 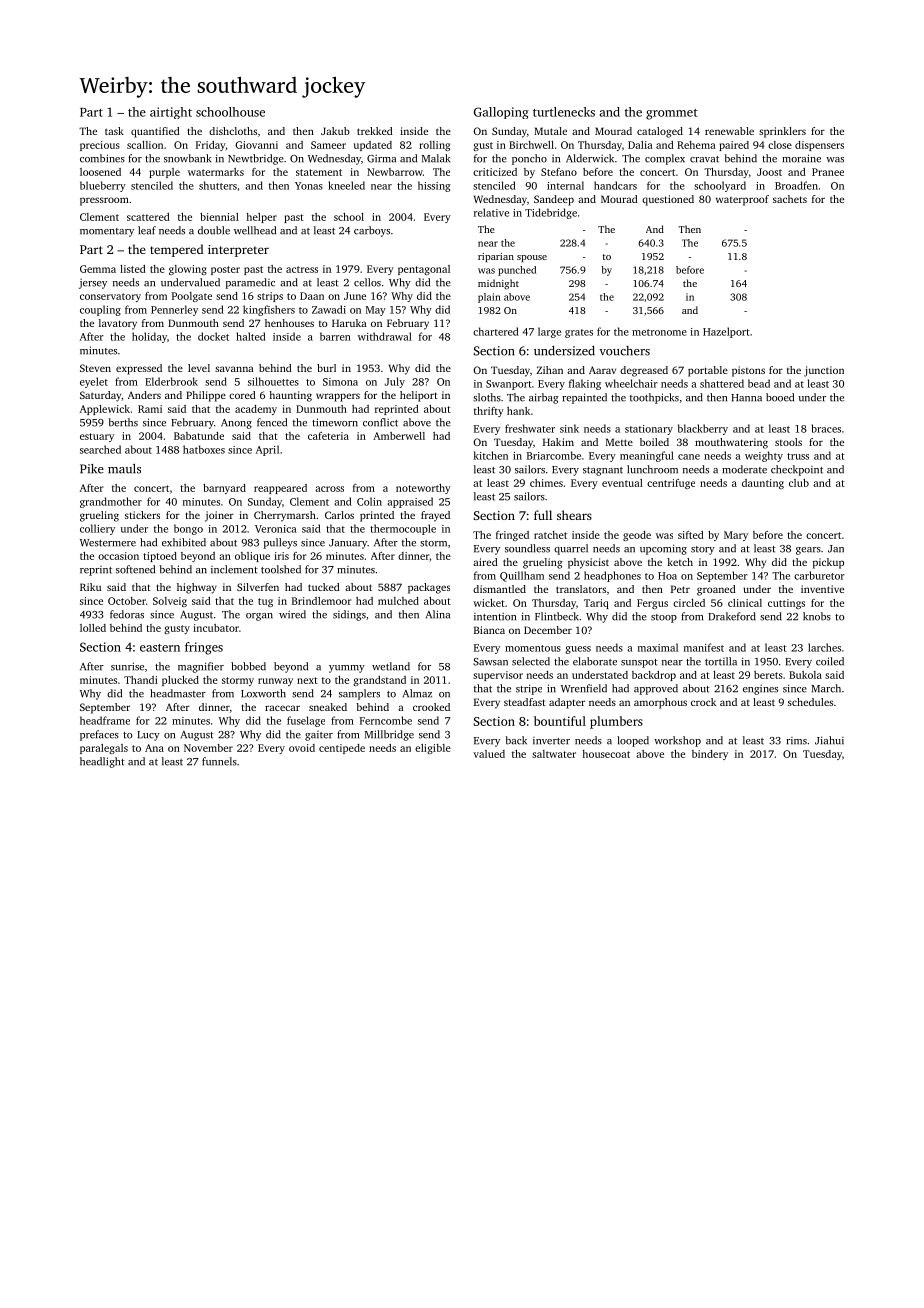 What do you see at coordinates (564, 112) in the screenshot?
I see `turtlenecks` at bounding box center [564, 112].
